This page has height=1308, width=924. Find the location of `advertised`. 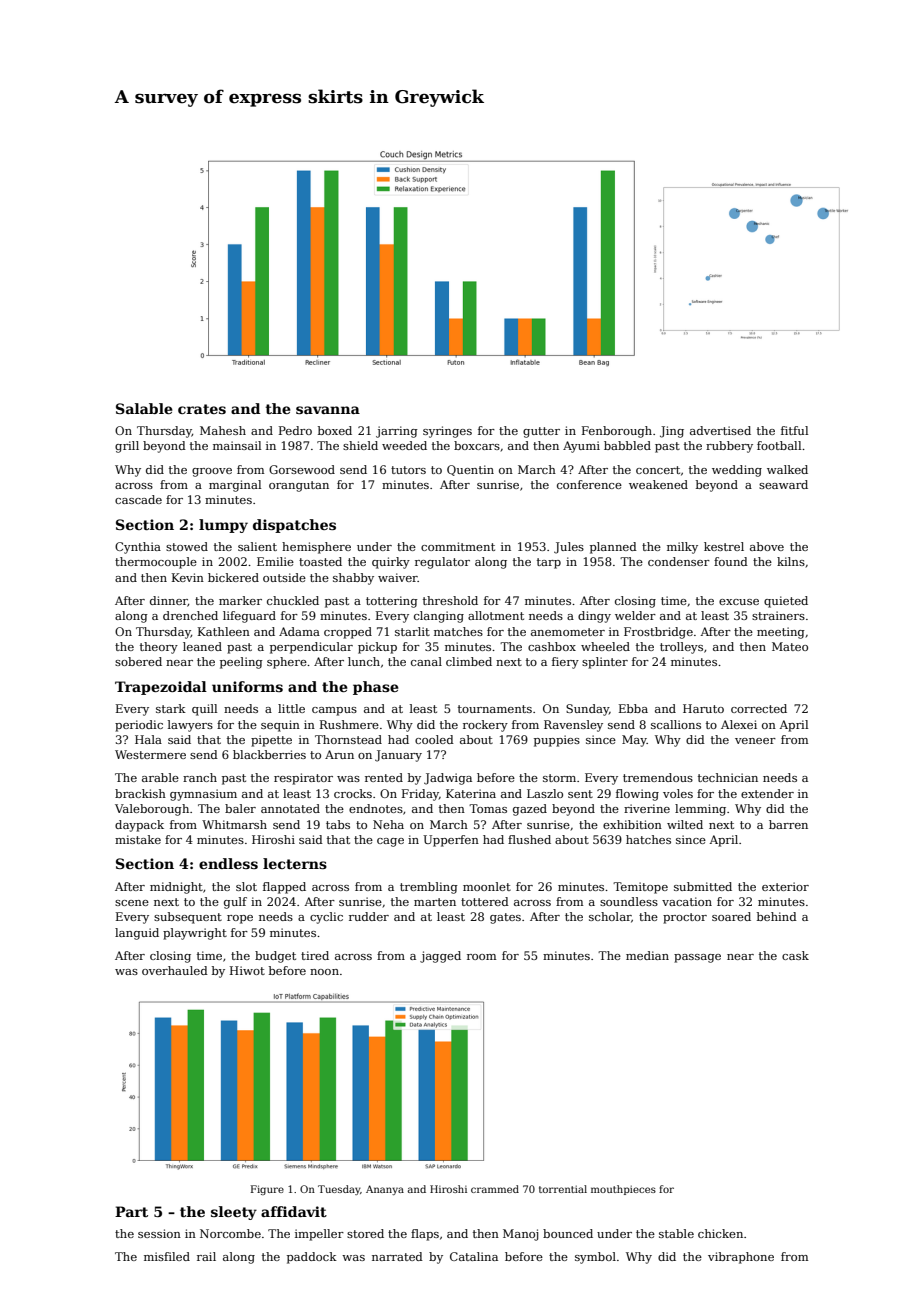

advertised is located at coordinates (720, 430).
